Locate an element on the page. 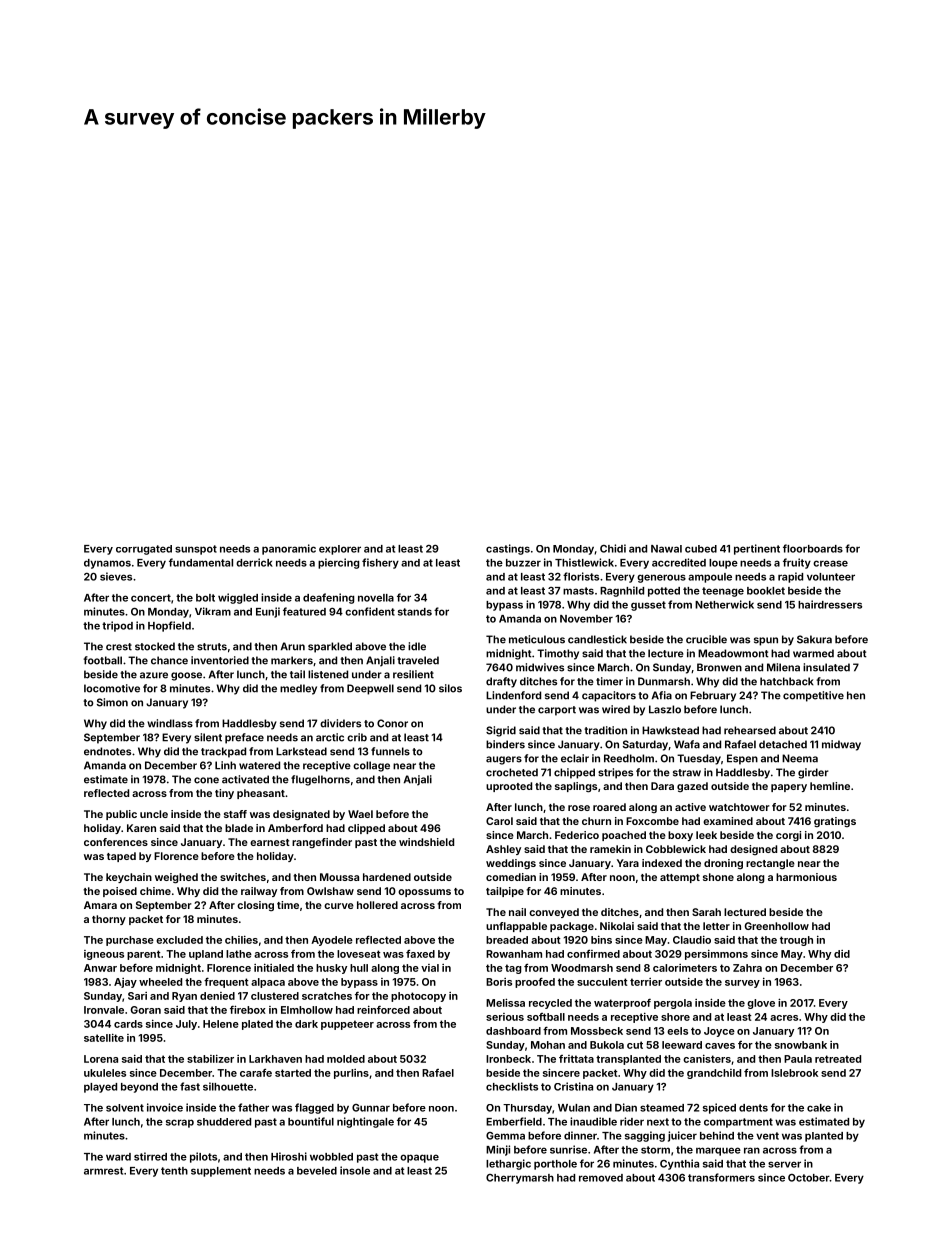 The image size is (952, 1233). Nikolai is located at coordinates (617, 926).
